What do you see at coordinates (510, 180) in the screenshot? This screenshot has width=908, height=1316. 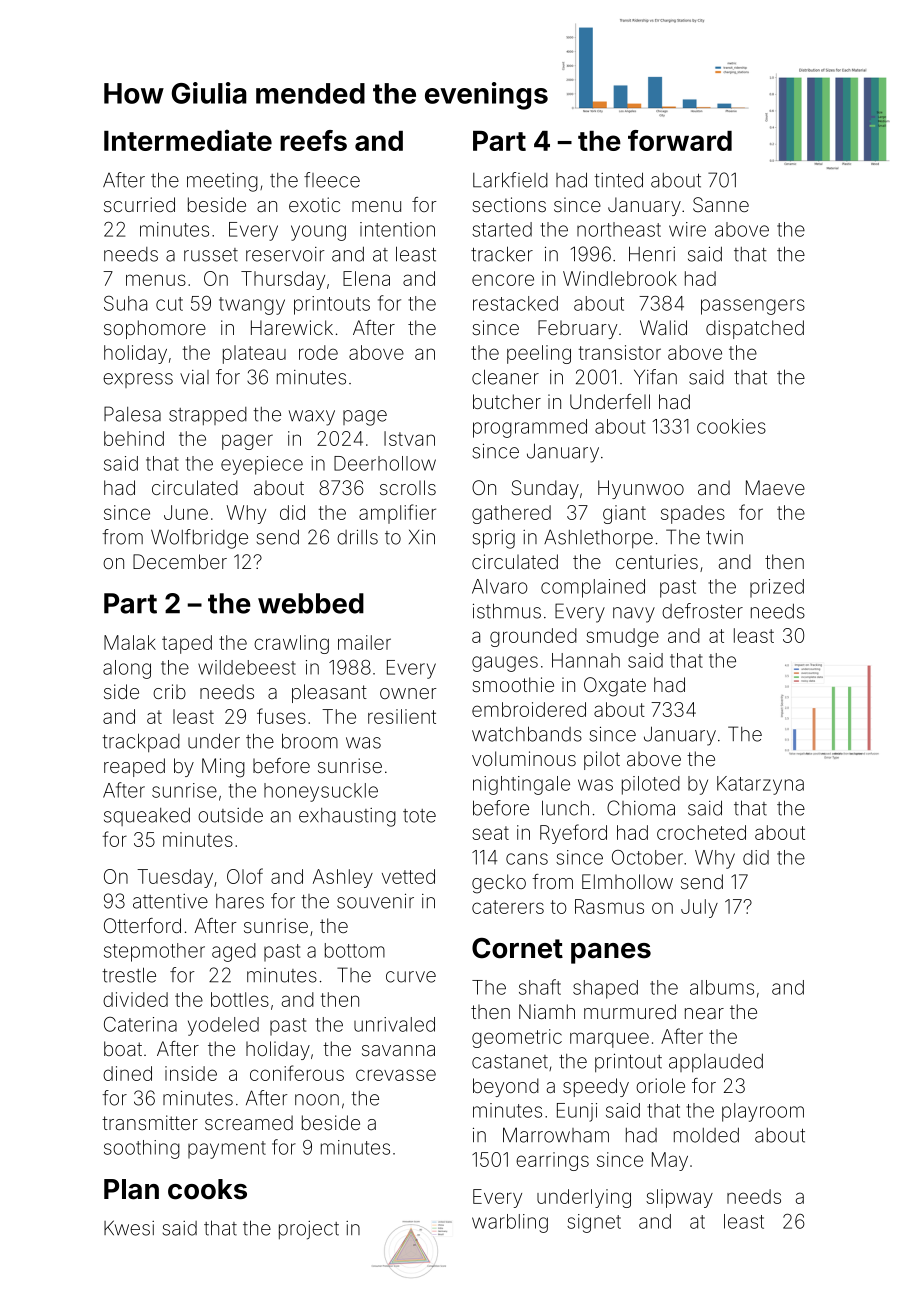 I see `Larkfield` at bounding box center [510, 180].
